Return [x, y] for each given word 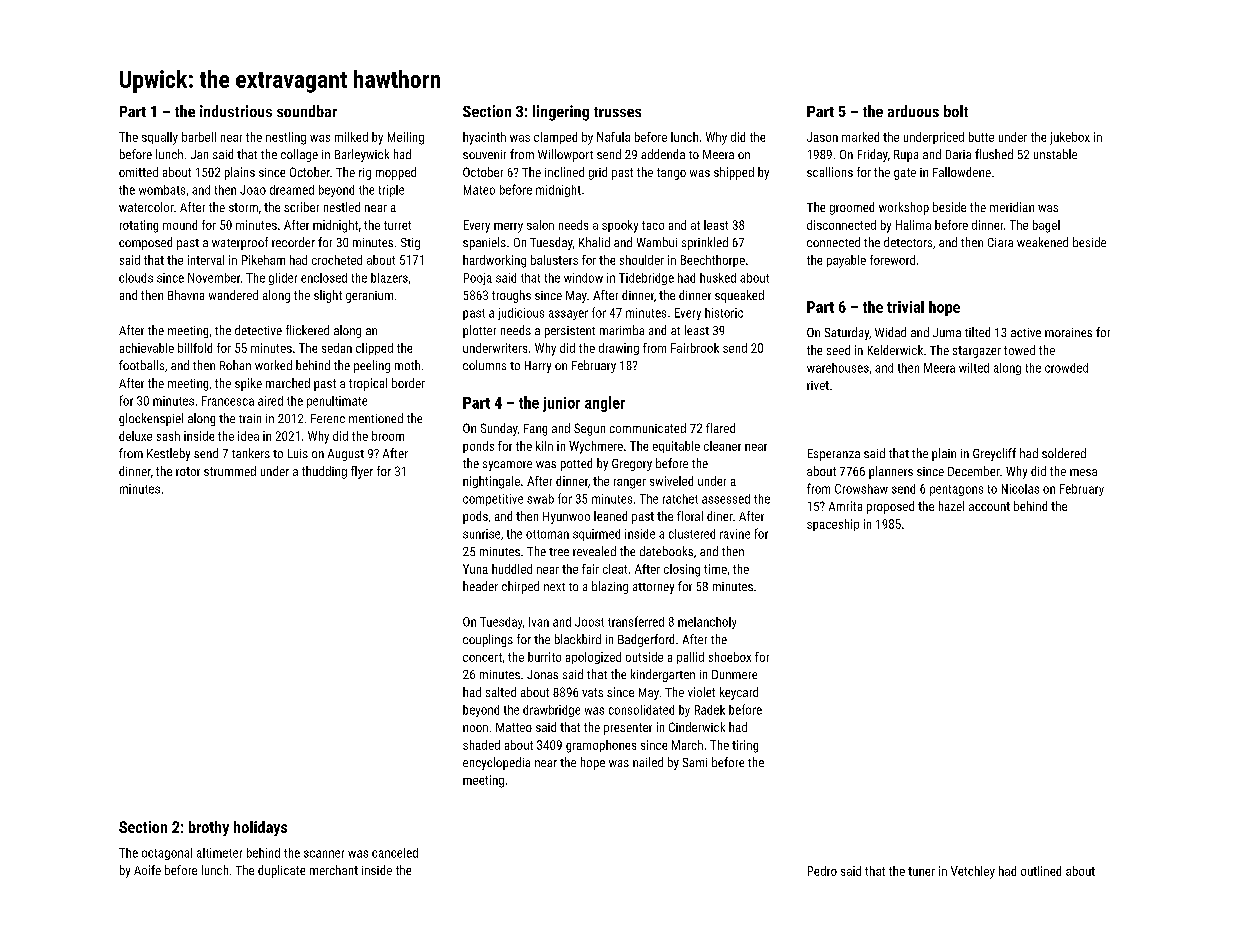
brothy [209, 828]
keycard [739, 693]
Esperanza [834, 455]
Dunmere [734, 674]
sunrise [481, 534]
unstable [1055, 154]
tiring [745, 746]
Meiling [406, 138]
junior [561, 404]
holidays [260, 828]
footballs [141, 365]
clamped [555, 138]
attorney [653, 588]
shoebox [730, 657]
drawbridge [551, 711]
